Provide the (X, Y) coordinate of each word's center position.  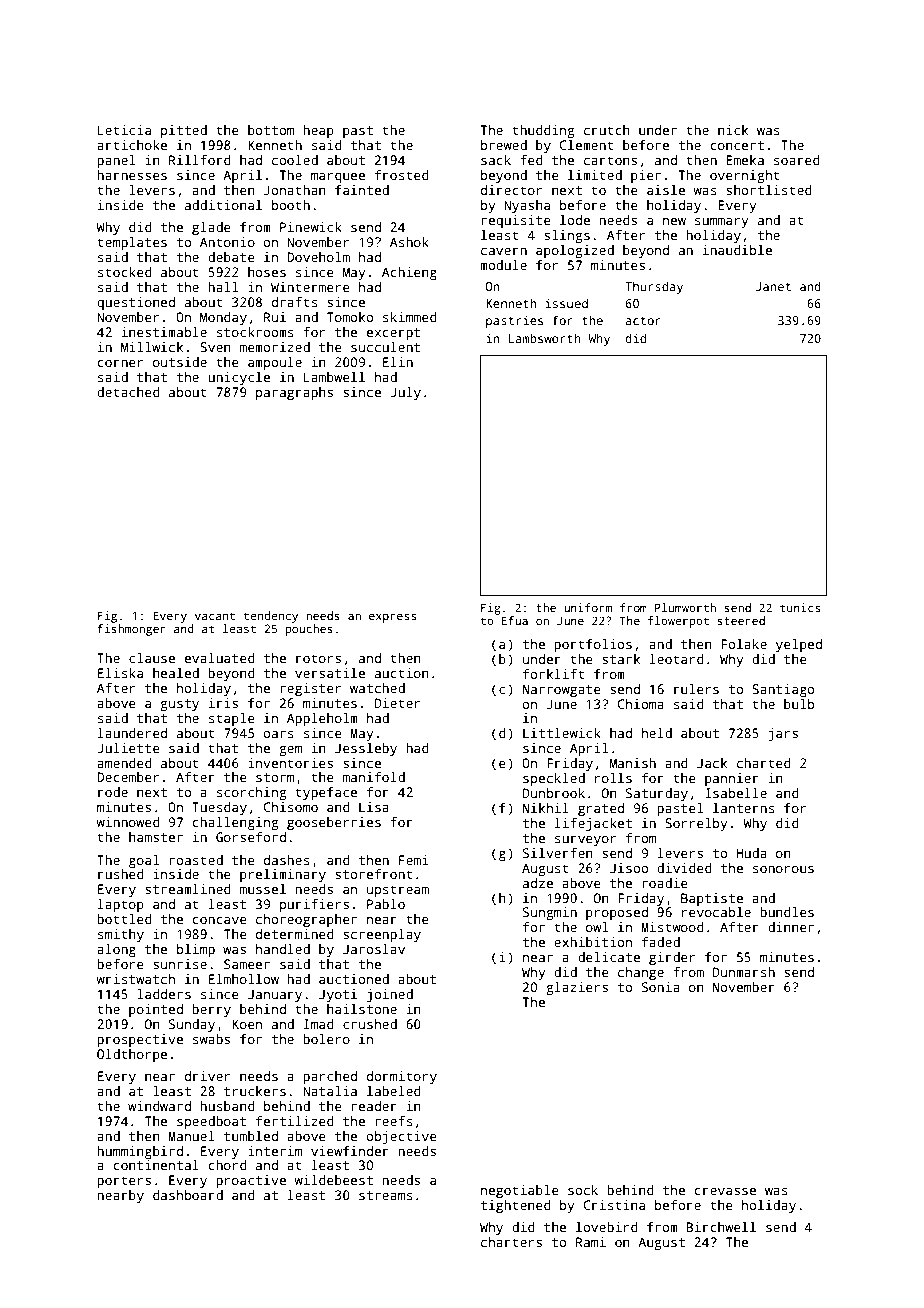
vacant (215, 616)
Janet (773, 286)
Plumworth (685, 607)
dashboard (188, 1195)
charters (511, 1242)
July (405, 393)
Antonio (227, 242)
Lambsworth (545, 338)
